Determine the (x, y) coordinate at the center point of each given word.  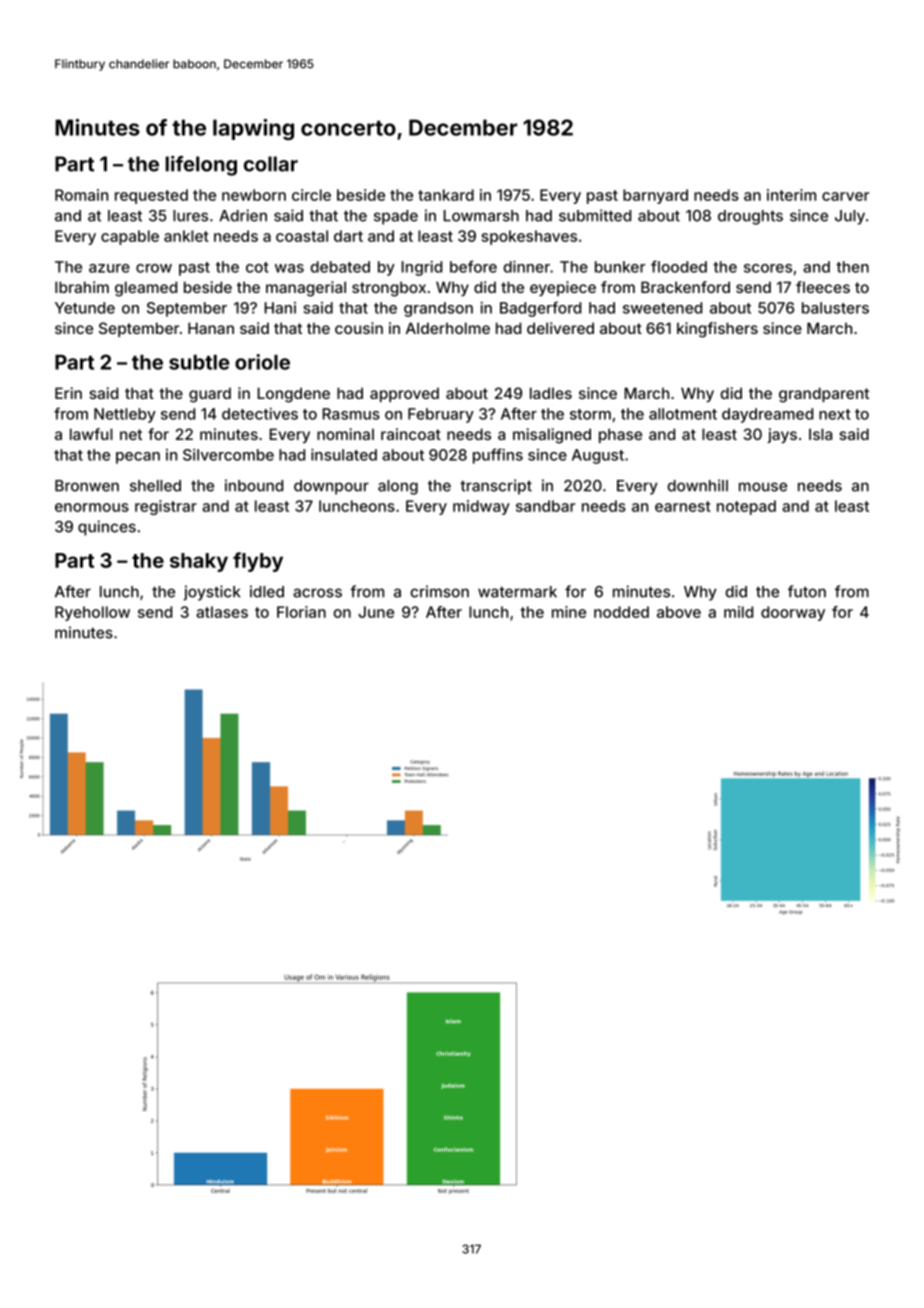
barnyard (655, 196)
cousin (359, 328)
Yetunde (85, 308)
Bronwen (87, 486)
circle (311, 195)
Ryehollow (92, 613)
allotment (683, 414)
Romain (81, 195)
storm (590, 414)
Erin (68, 393)
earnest (683, 506)
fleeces (823, 287)
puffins (498, 456)
